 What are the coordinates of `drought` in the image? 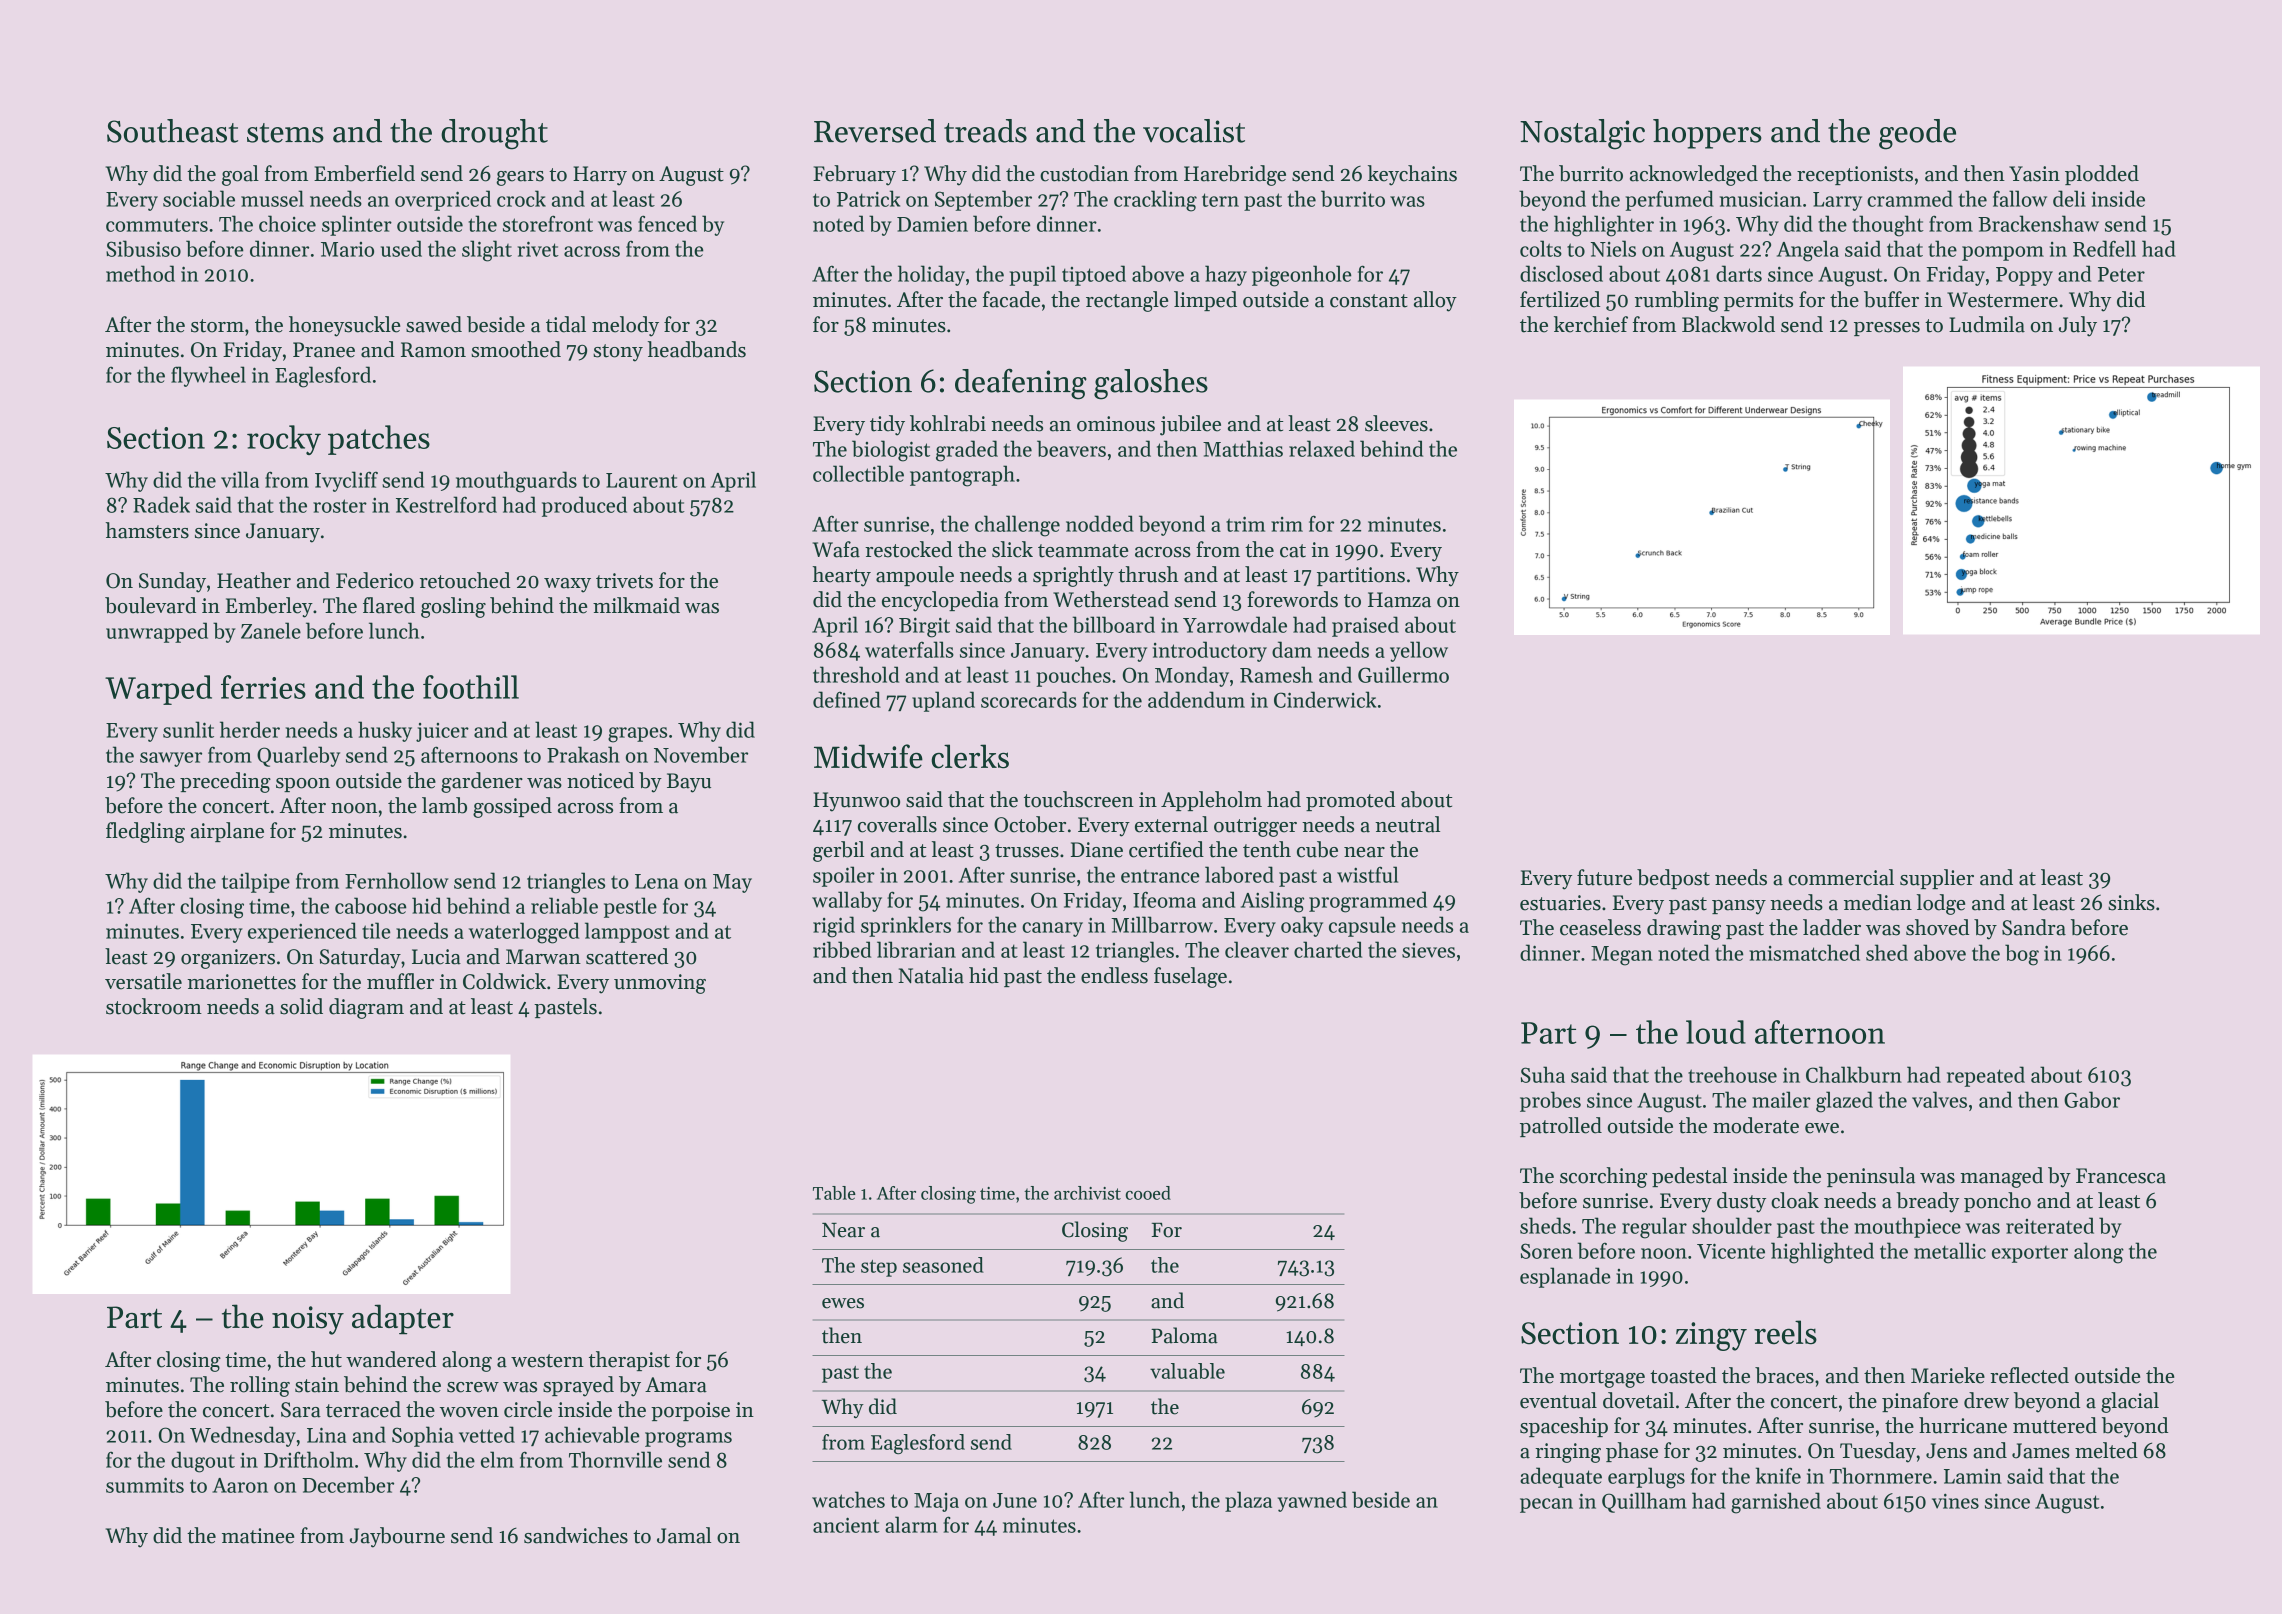 It's located at (494, 134).
